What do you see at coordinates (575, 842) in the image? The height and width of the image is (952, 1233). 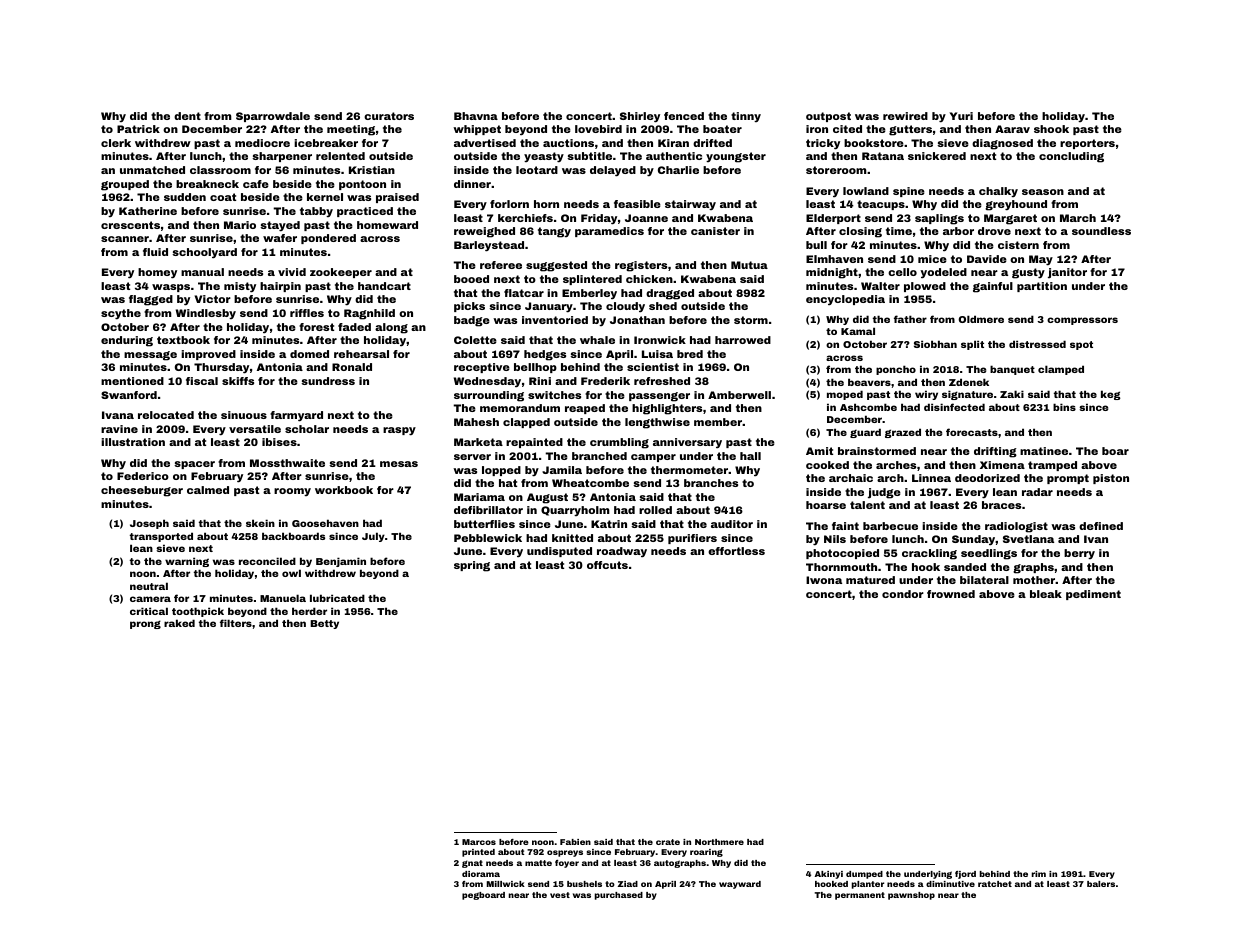 I see `Fabien` at bounding box center [575, 842].
